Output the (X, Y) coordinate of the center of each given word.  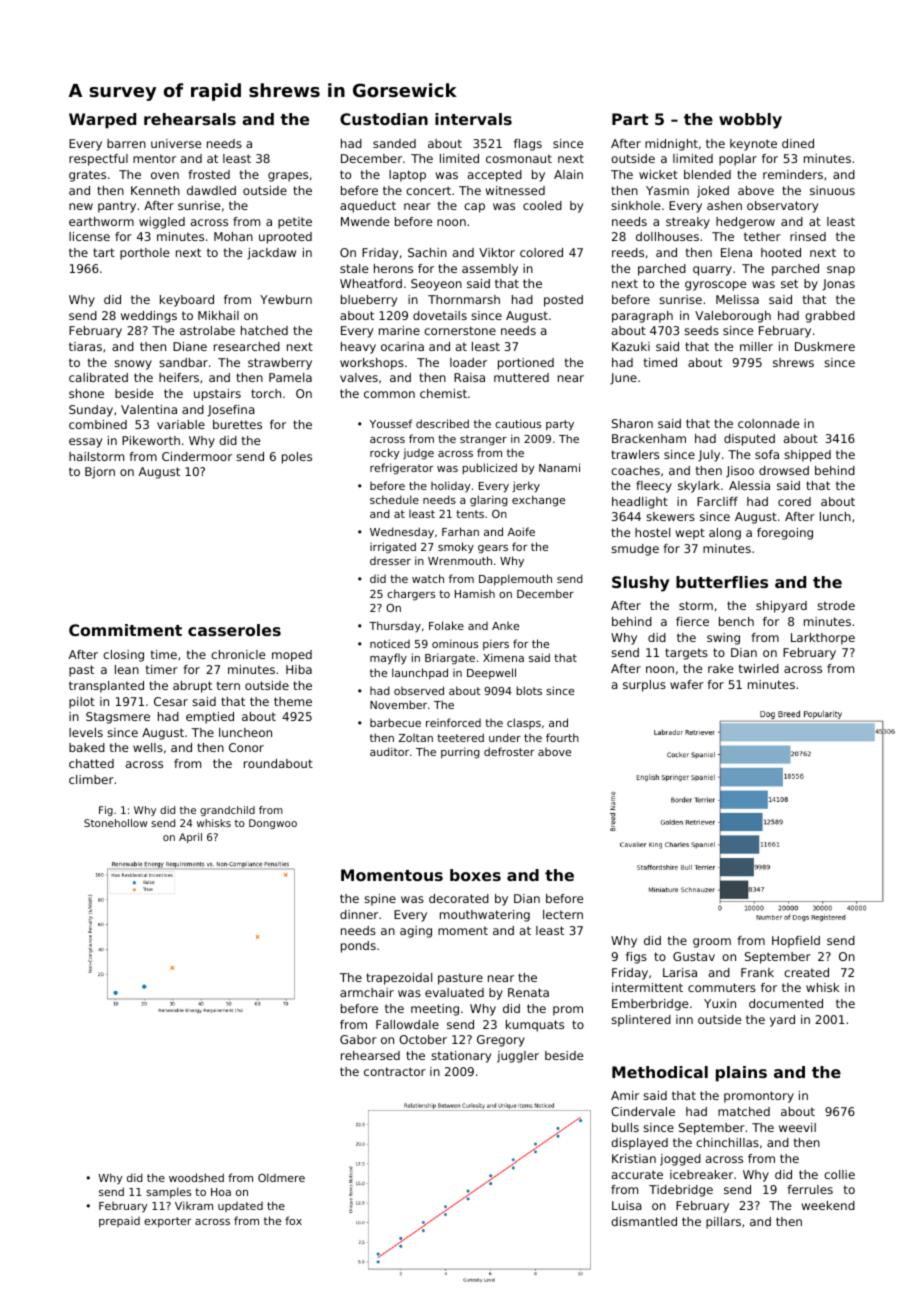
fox (293, 1220)
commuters (722, 987)
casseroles (234, 630)
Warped (102, 121)
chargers (411, 595)
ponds (358, 947)
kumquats (535, 1026)
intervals (473, 119)
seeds (701, 330)
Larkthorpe (823, 639)
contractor (395, 1071)
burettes (237, 424)
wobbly (750, 121)
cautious (518, 423)
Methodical (660, 1072)
